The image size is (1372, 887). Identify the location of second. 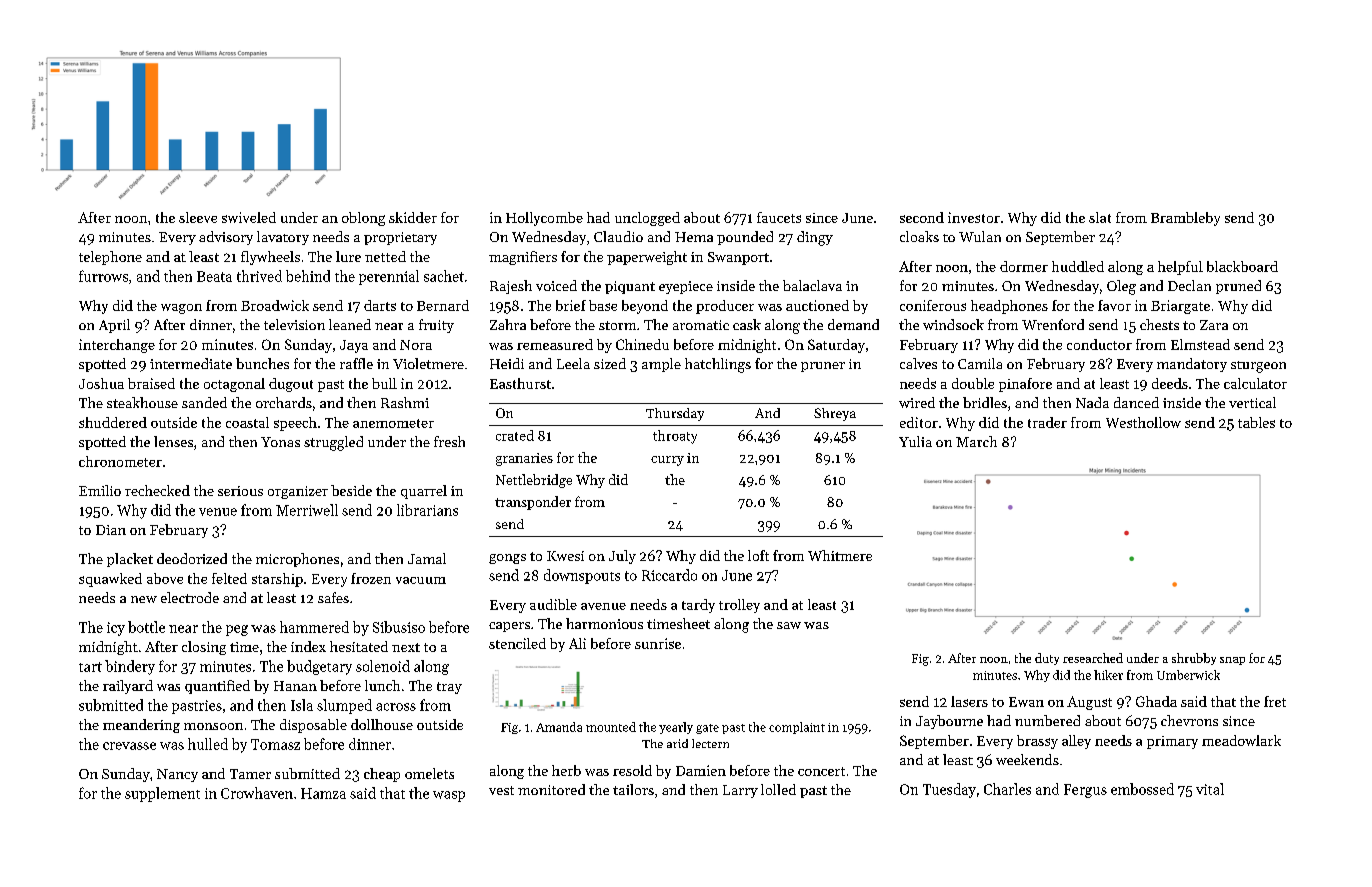
(922, 217).
